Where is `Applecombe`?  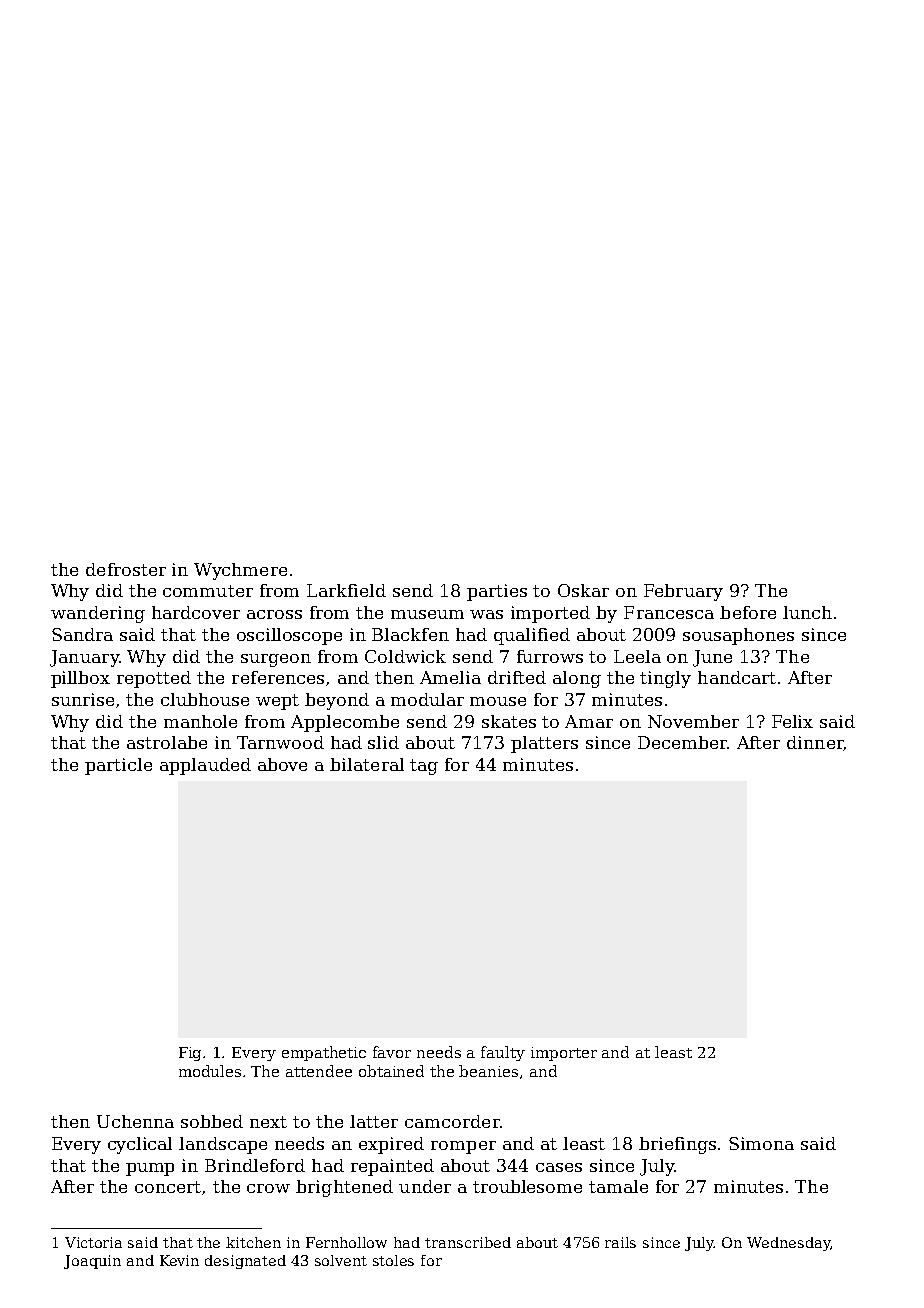 Applecombe is located at coordinates (345, 723).
